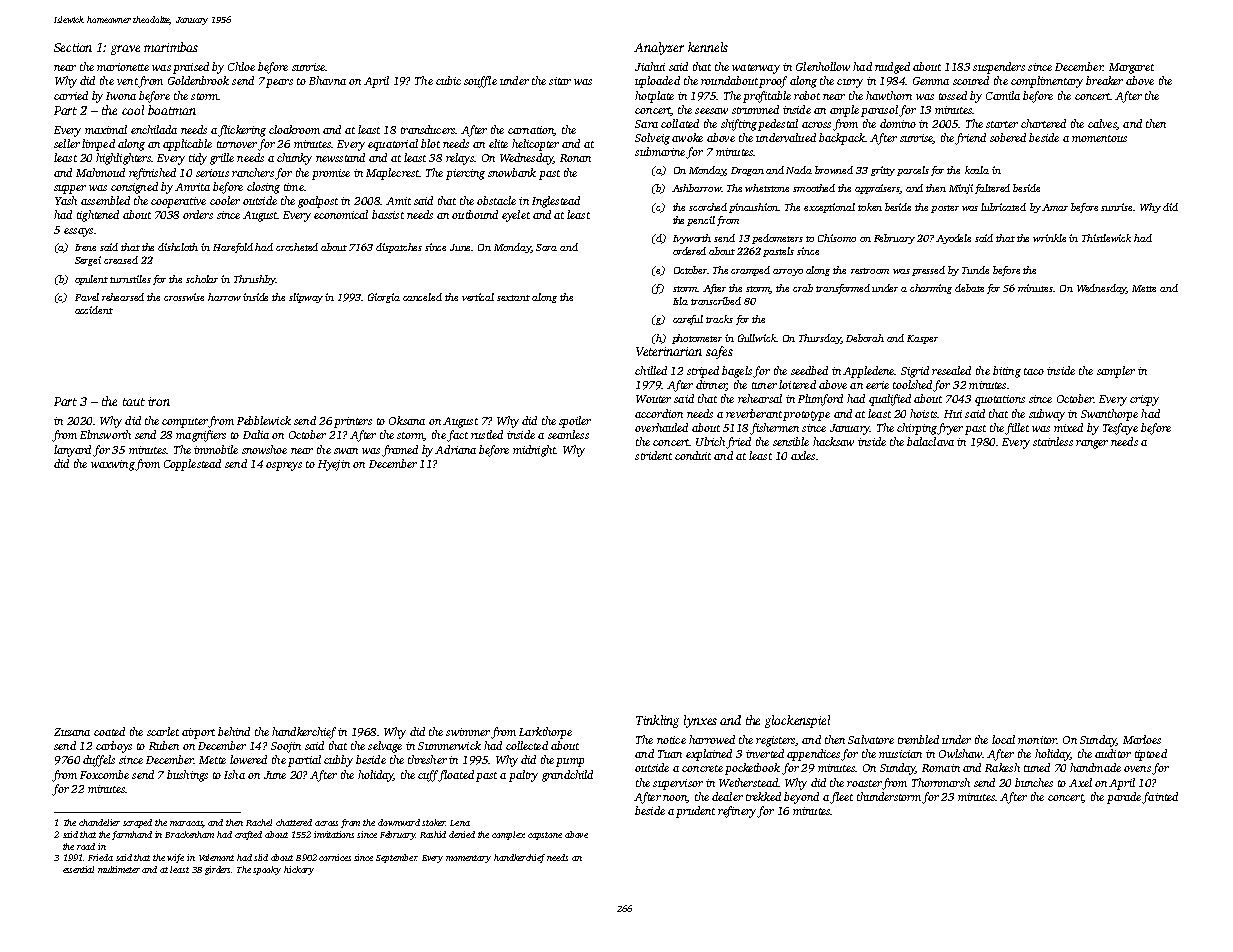 The width and height of the image is (1233, 952). What do you see at coordinates (999, 68) in the image?
I see `suspenders` at bounding box center [999, 68].
